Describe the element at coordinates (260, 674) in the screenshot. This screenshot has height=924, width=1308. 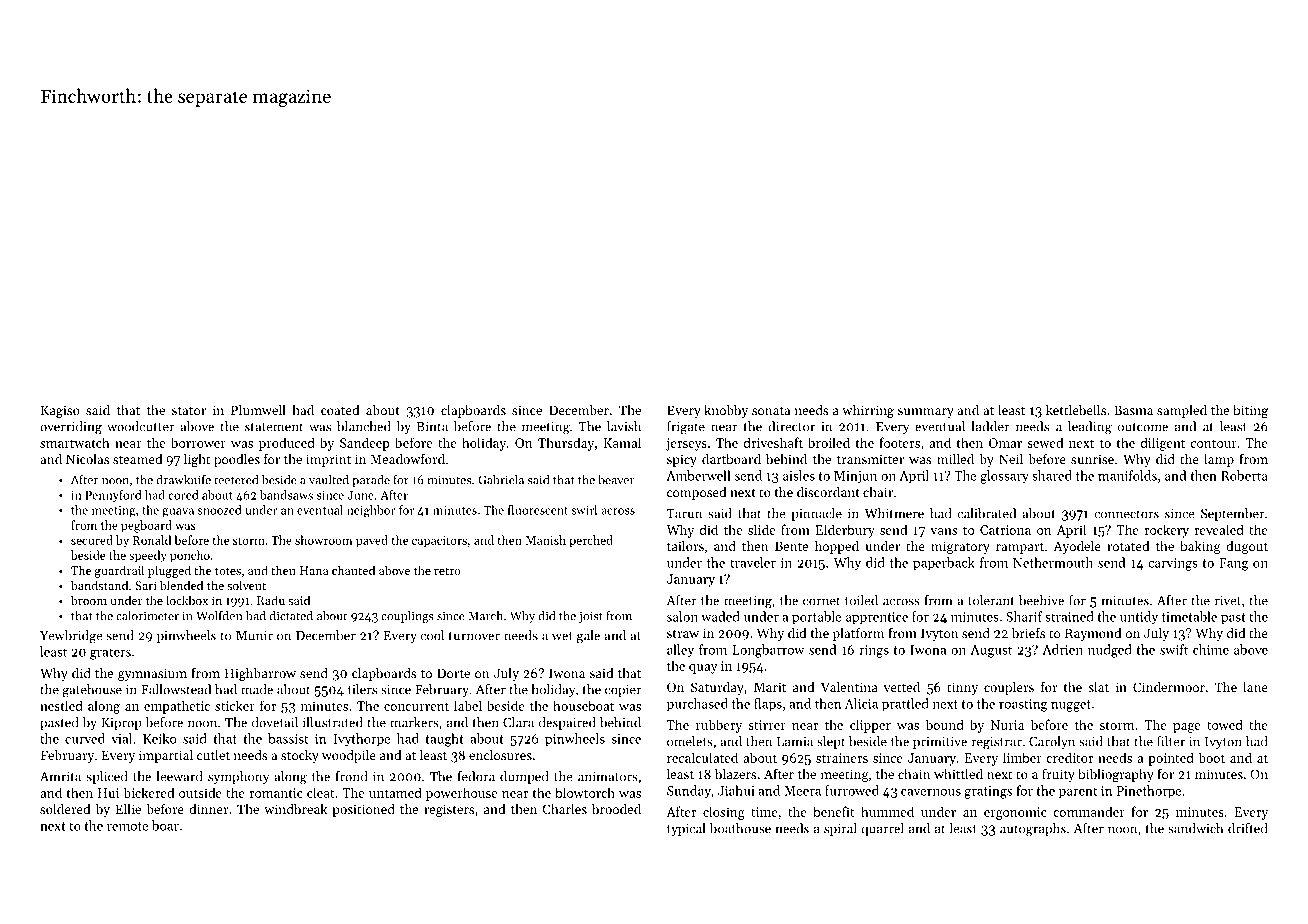
I see `Highbarrow` at that location.
